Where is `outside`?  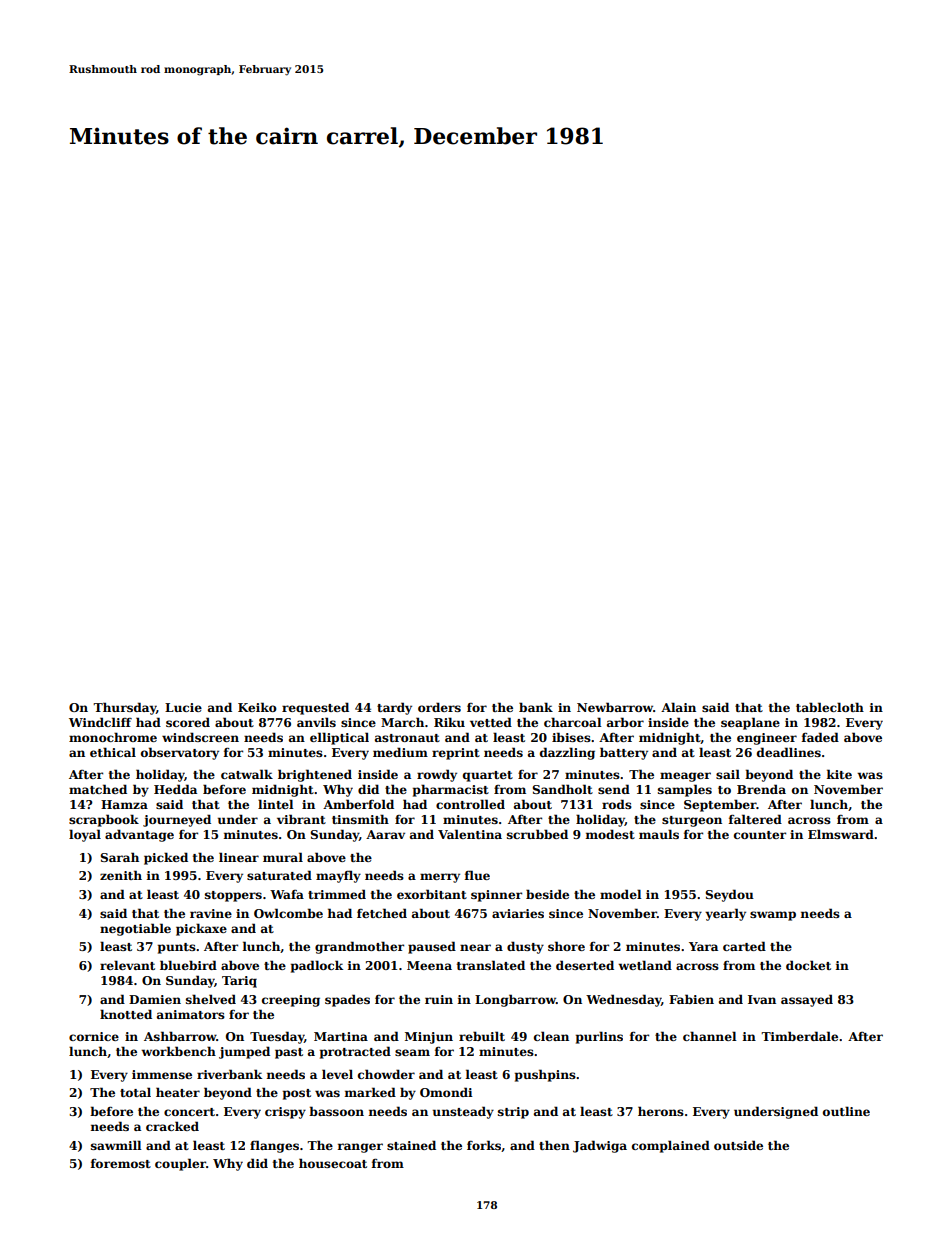 outside is located at coordinates (738, 1145).
